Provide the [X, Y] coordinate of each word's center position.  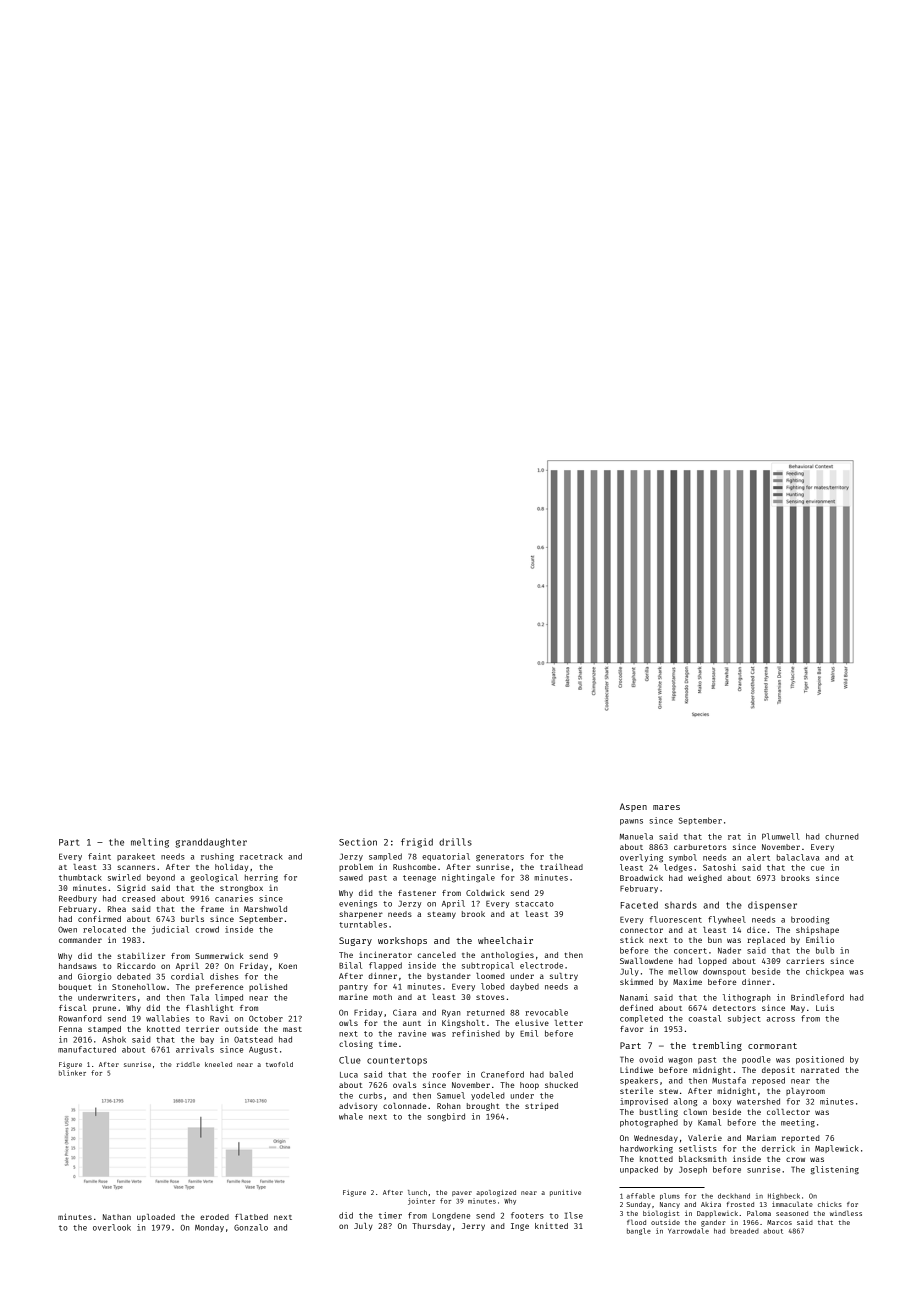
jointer [421, 1201]
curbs [370, 1095]
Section [358, 842]
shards [681, 905]
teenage [419, 879]
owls [348, 1023]
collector [788, 1112]
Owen [67, 929]
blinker [72, 1073]
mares [666, 807]
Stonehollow [139, 987]
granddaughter [211, 843]
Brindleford [817, 997]
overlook [112, 1227]
